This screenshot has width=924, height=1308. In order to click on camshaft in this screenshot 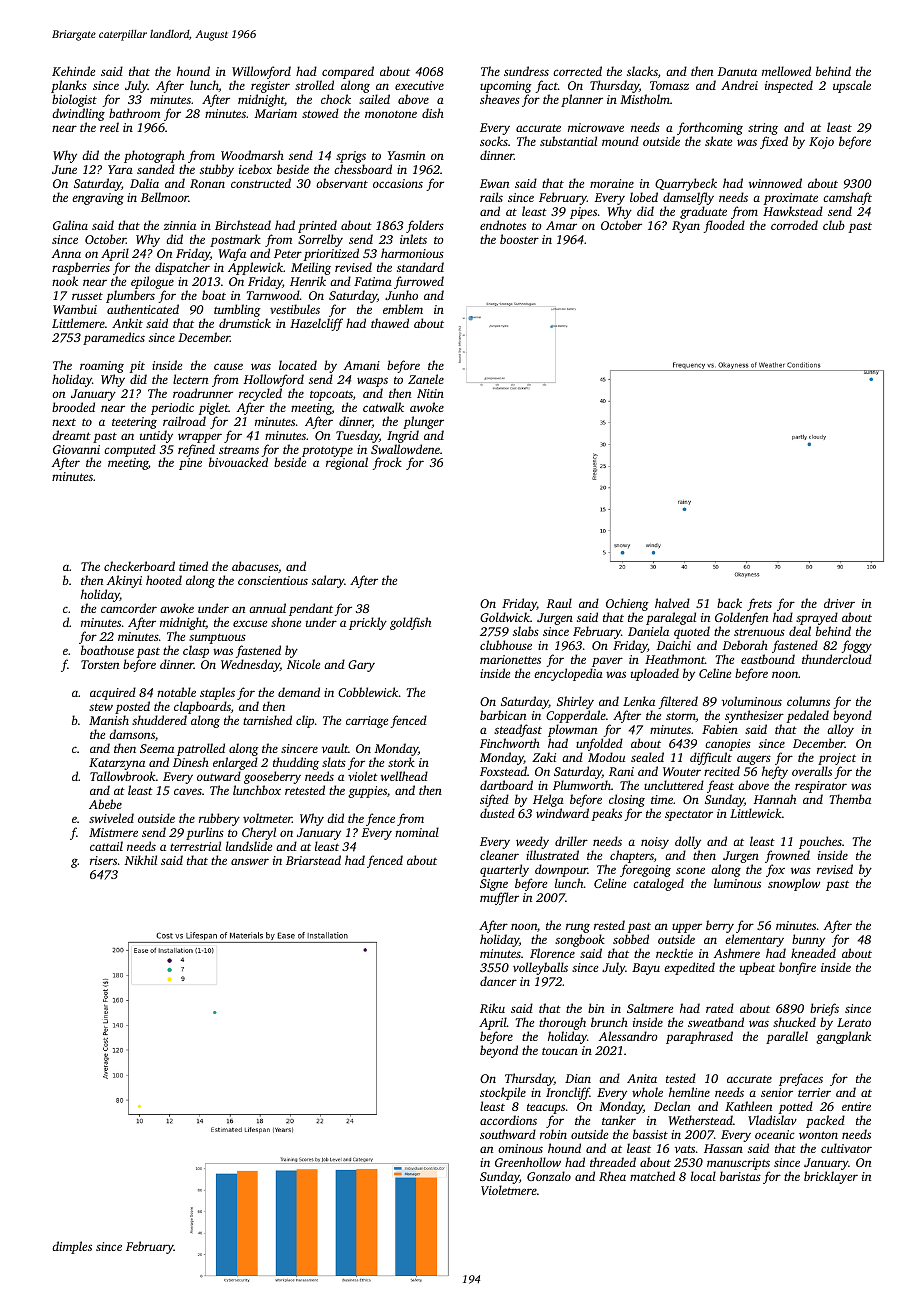, I will do `click(847, 198)`.
